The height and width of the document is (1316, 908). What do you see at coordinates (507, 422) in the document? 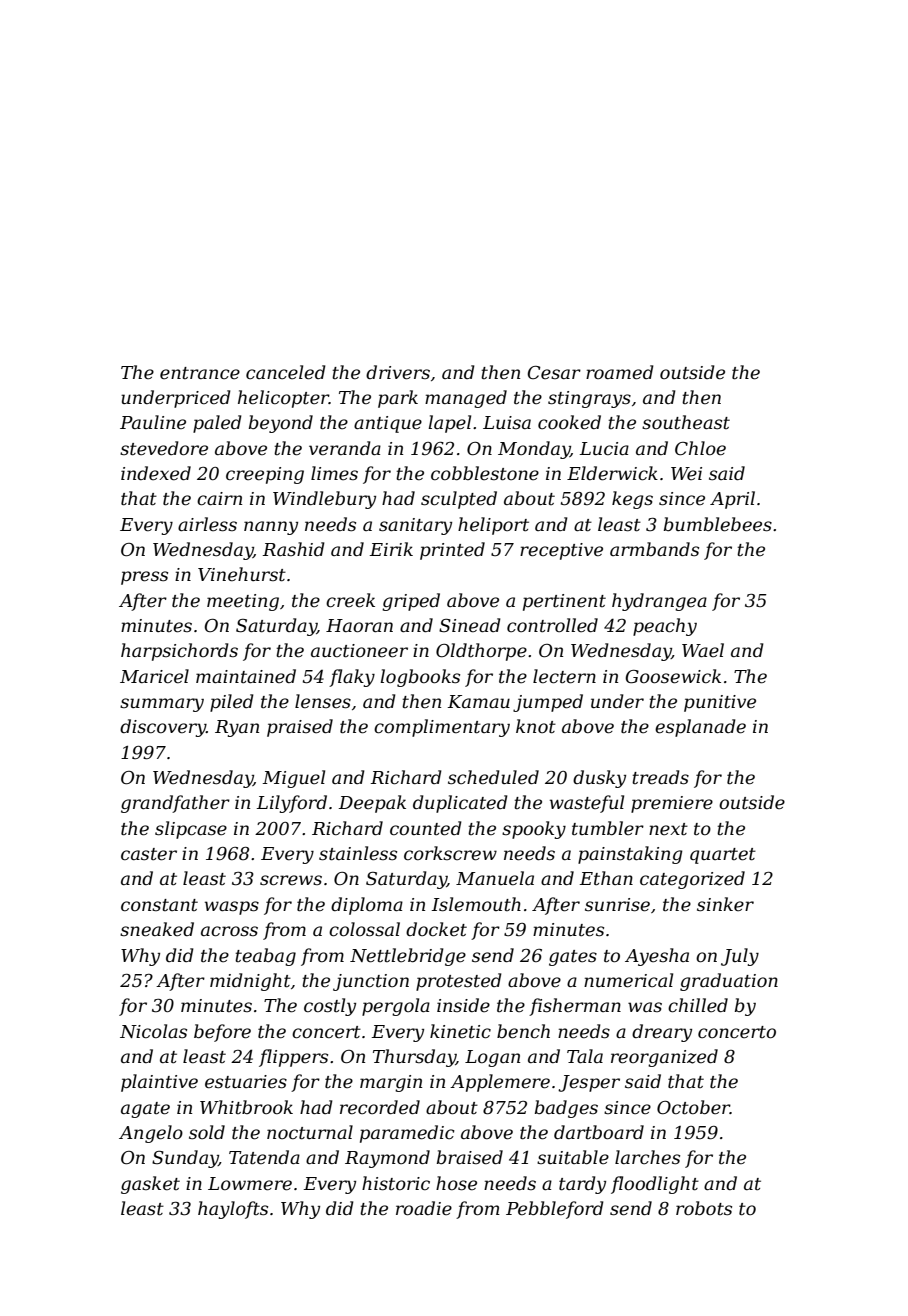
I see `Luisa` at bounding box center [507, 422].
